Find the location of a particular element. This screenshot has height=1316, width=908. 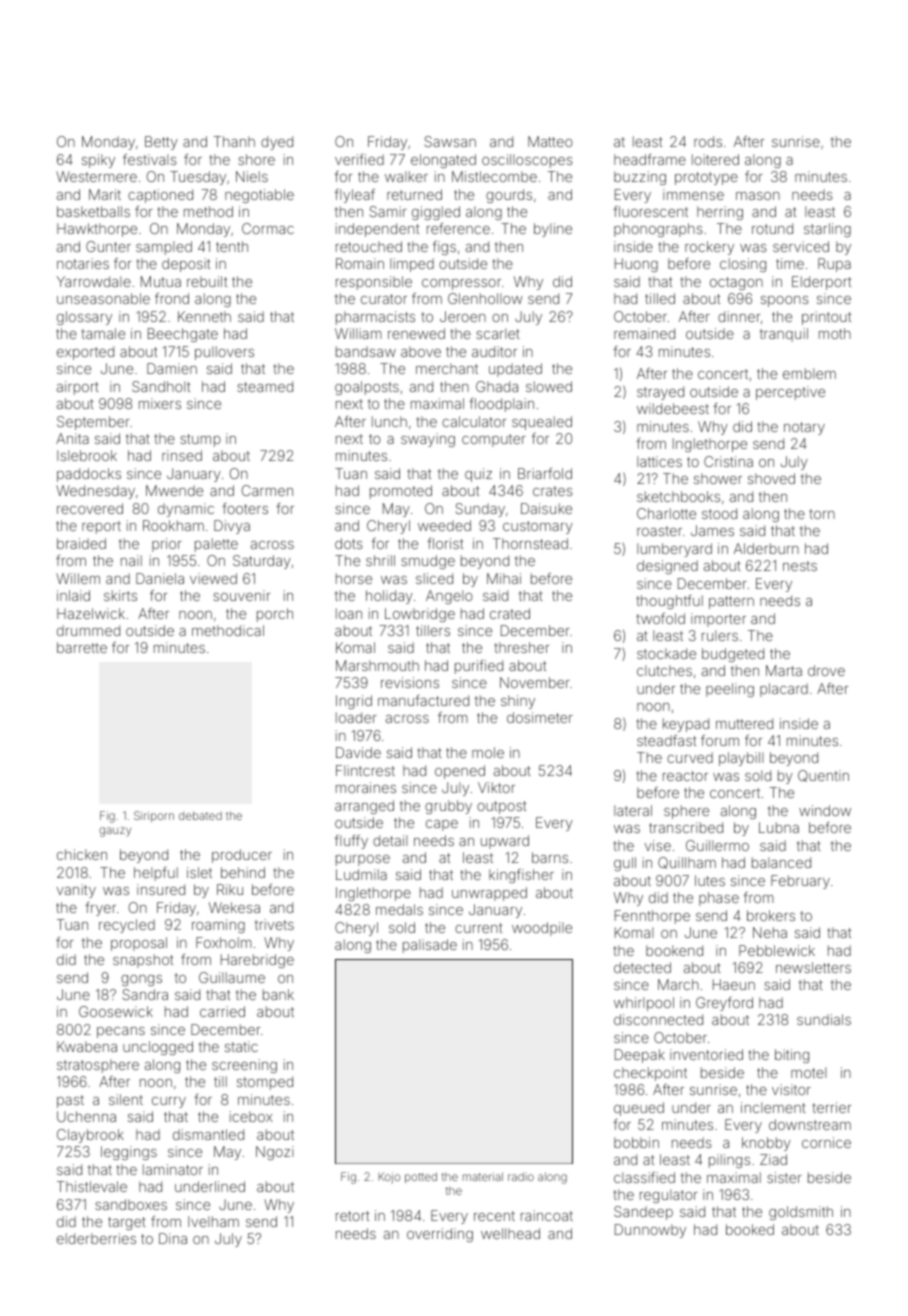

Dina is located at coordinates (173, 1238).
